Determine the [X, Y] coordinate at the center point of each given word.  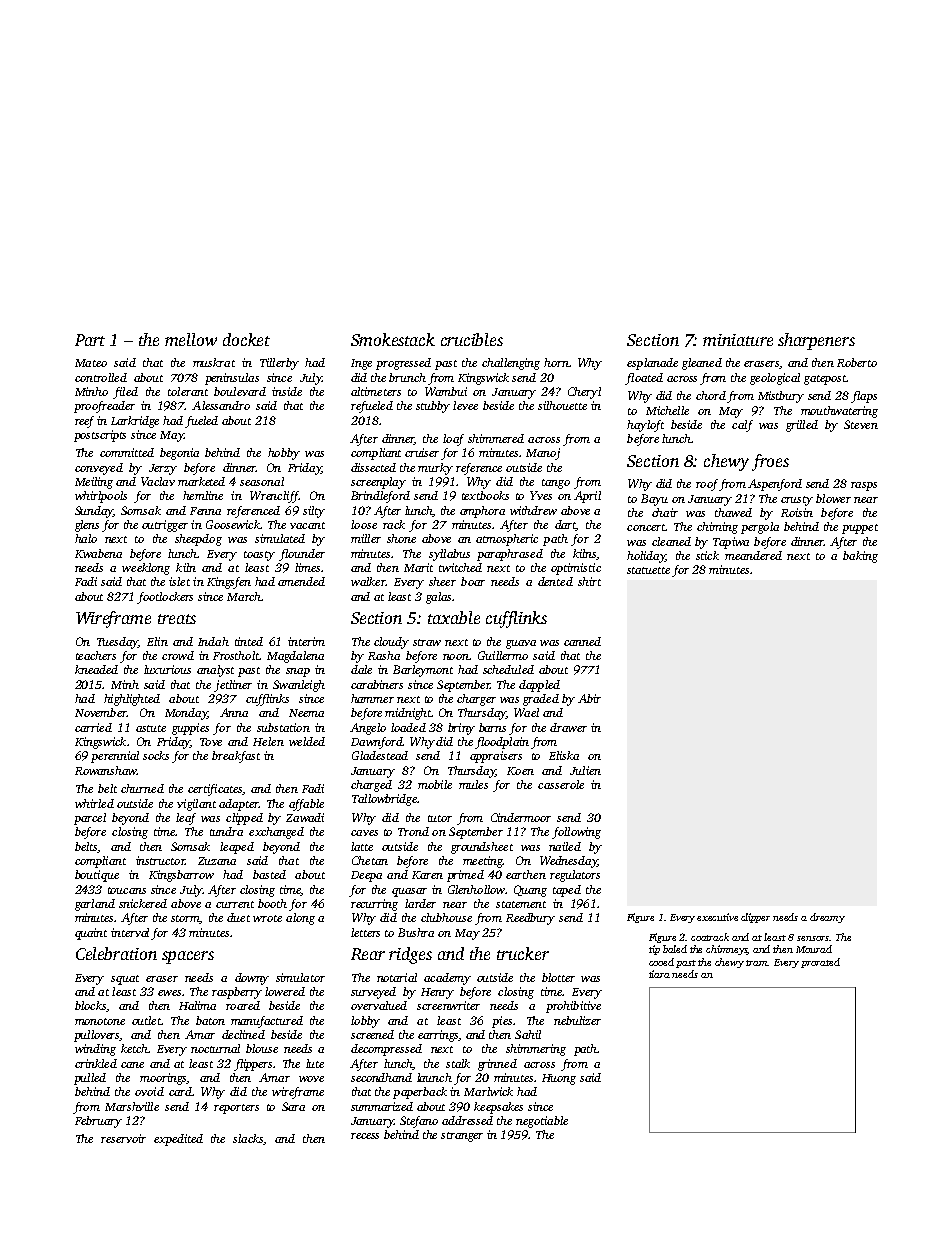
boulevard [240, 391]
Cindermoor [521, 817]
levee [465, 405]
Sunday [94, 512]
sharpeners [816, 341]
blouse [262, 1048]
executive [717, 917]
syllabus [449, 555]
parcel [90, 819]
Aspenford [775, 485]
